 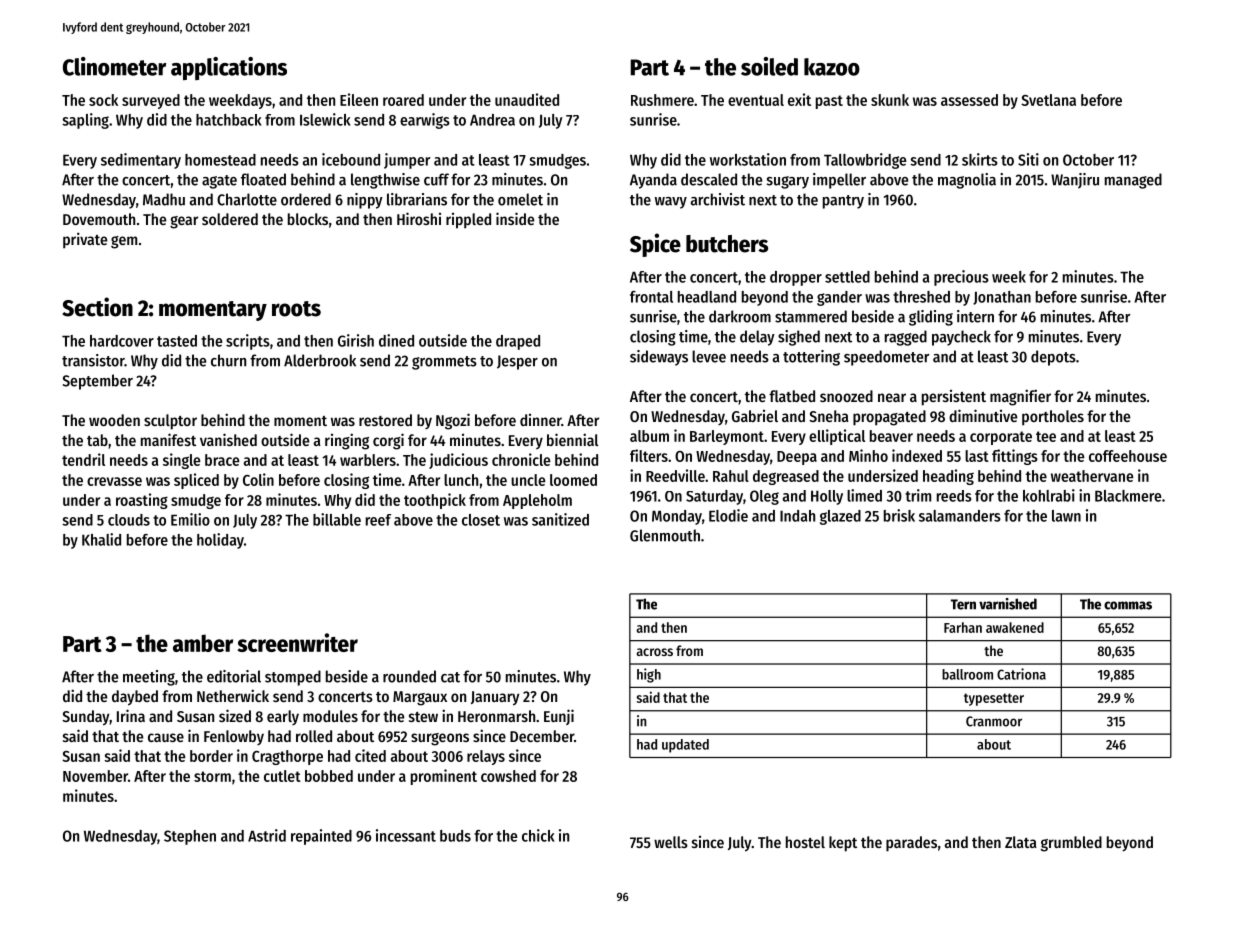 I want to click on soiled, so click(x=769, y=66).
